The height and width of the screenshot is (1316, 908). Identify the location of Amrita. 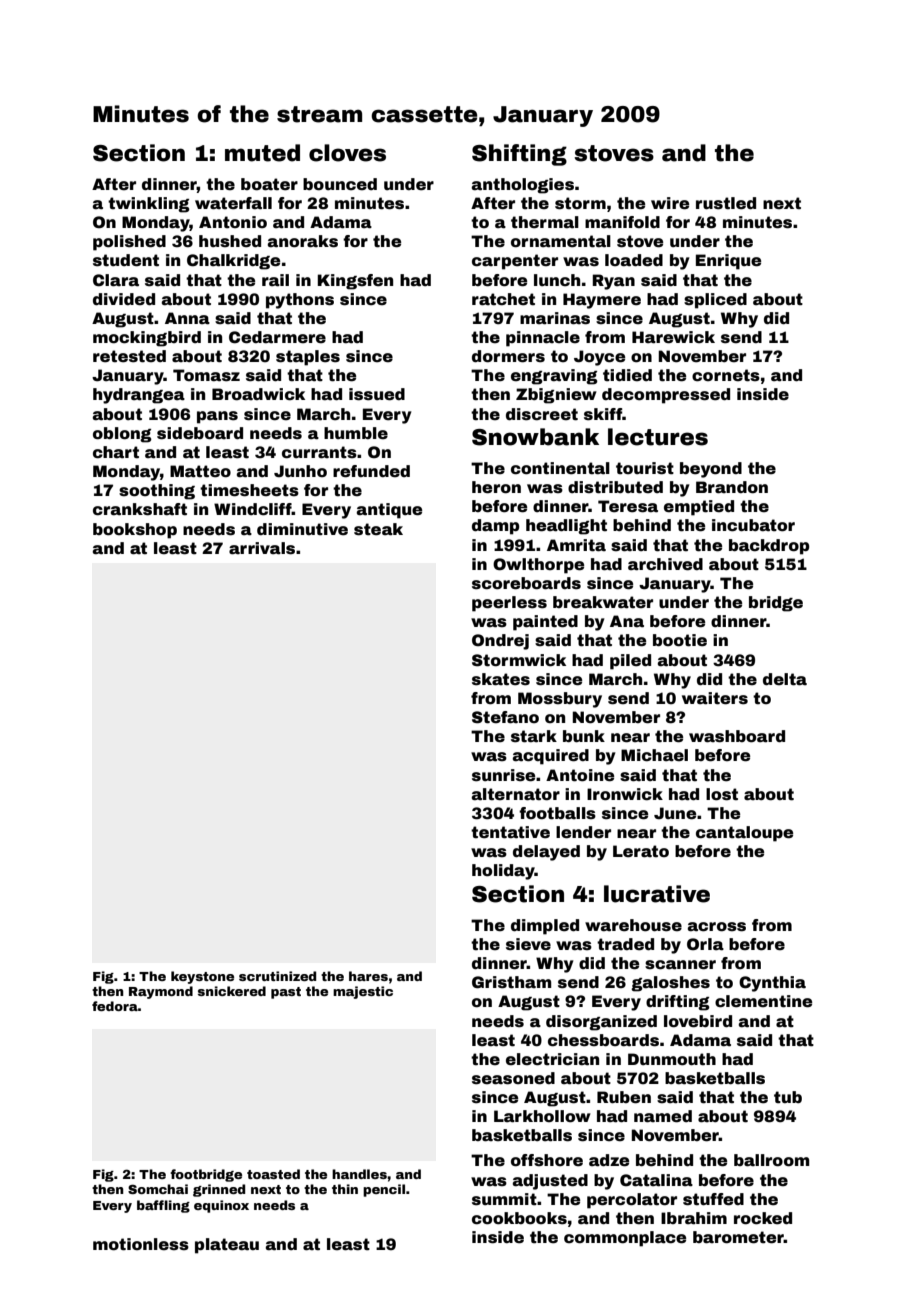
(576, 545).
